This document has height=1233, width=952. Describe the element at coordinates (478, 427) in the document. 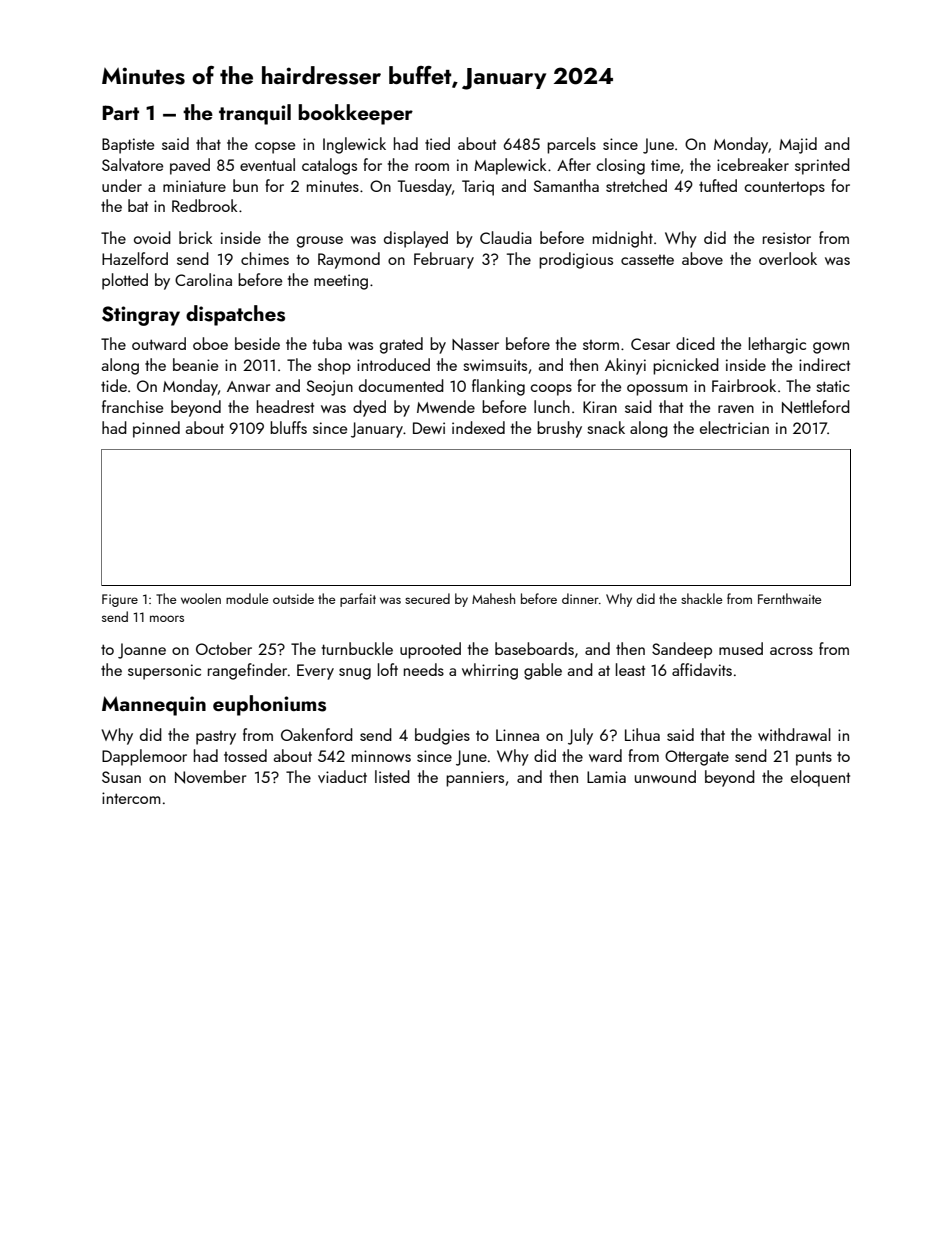

I see `indexed` at that location.
